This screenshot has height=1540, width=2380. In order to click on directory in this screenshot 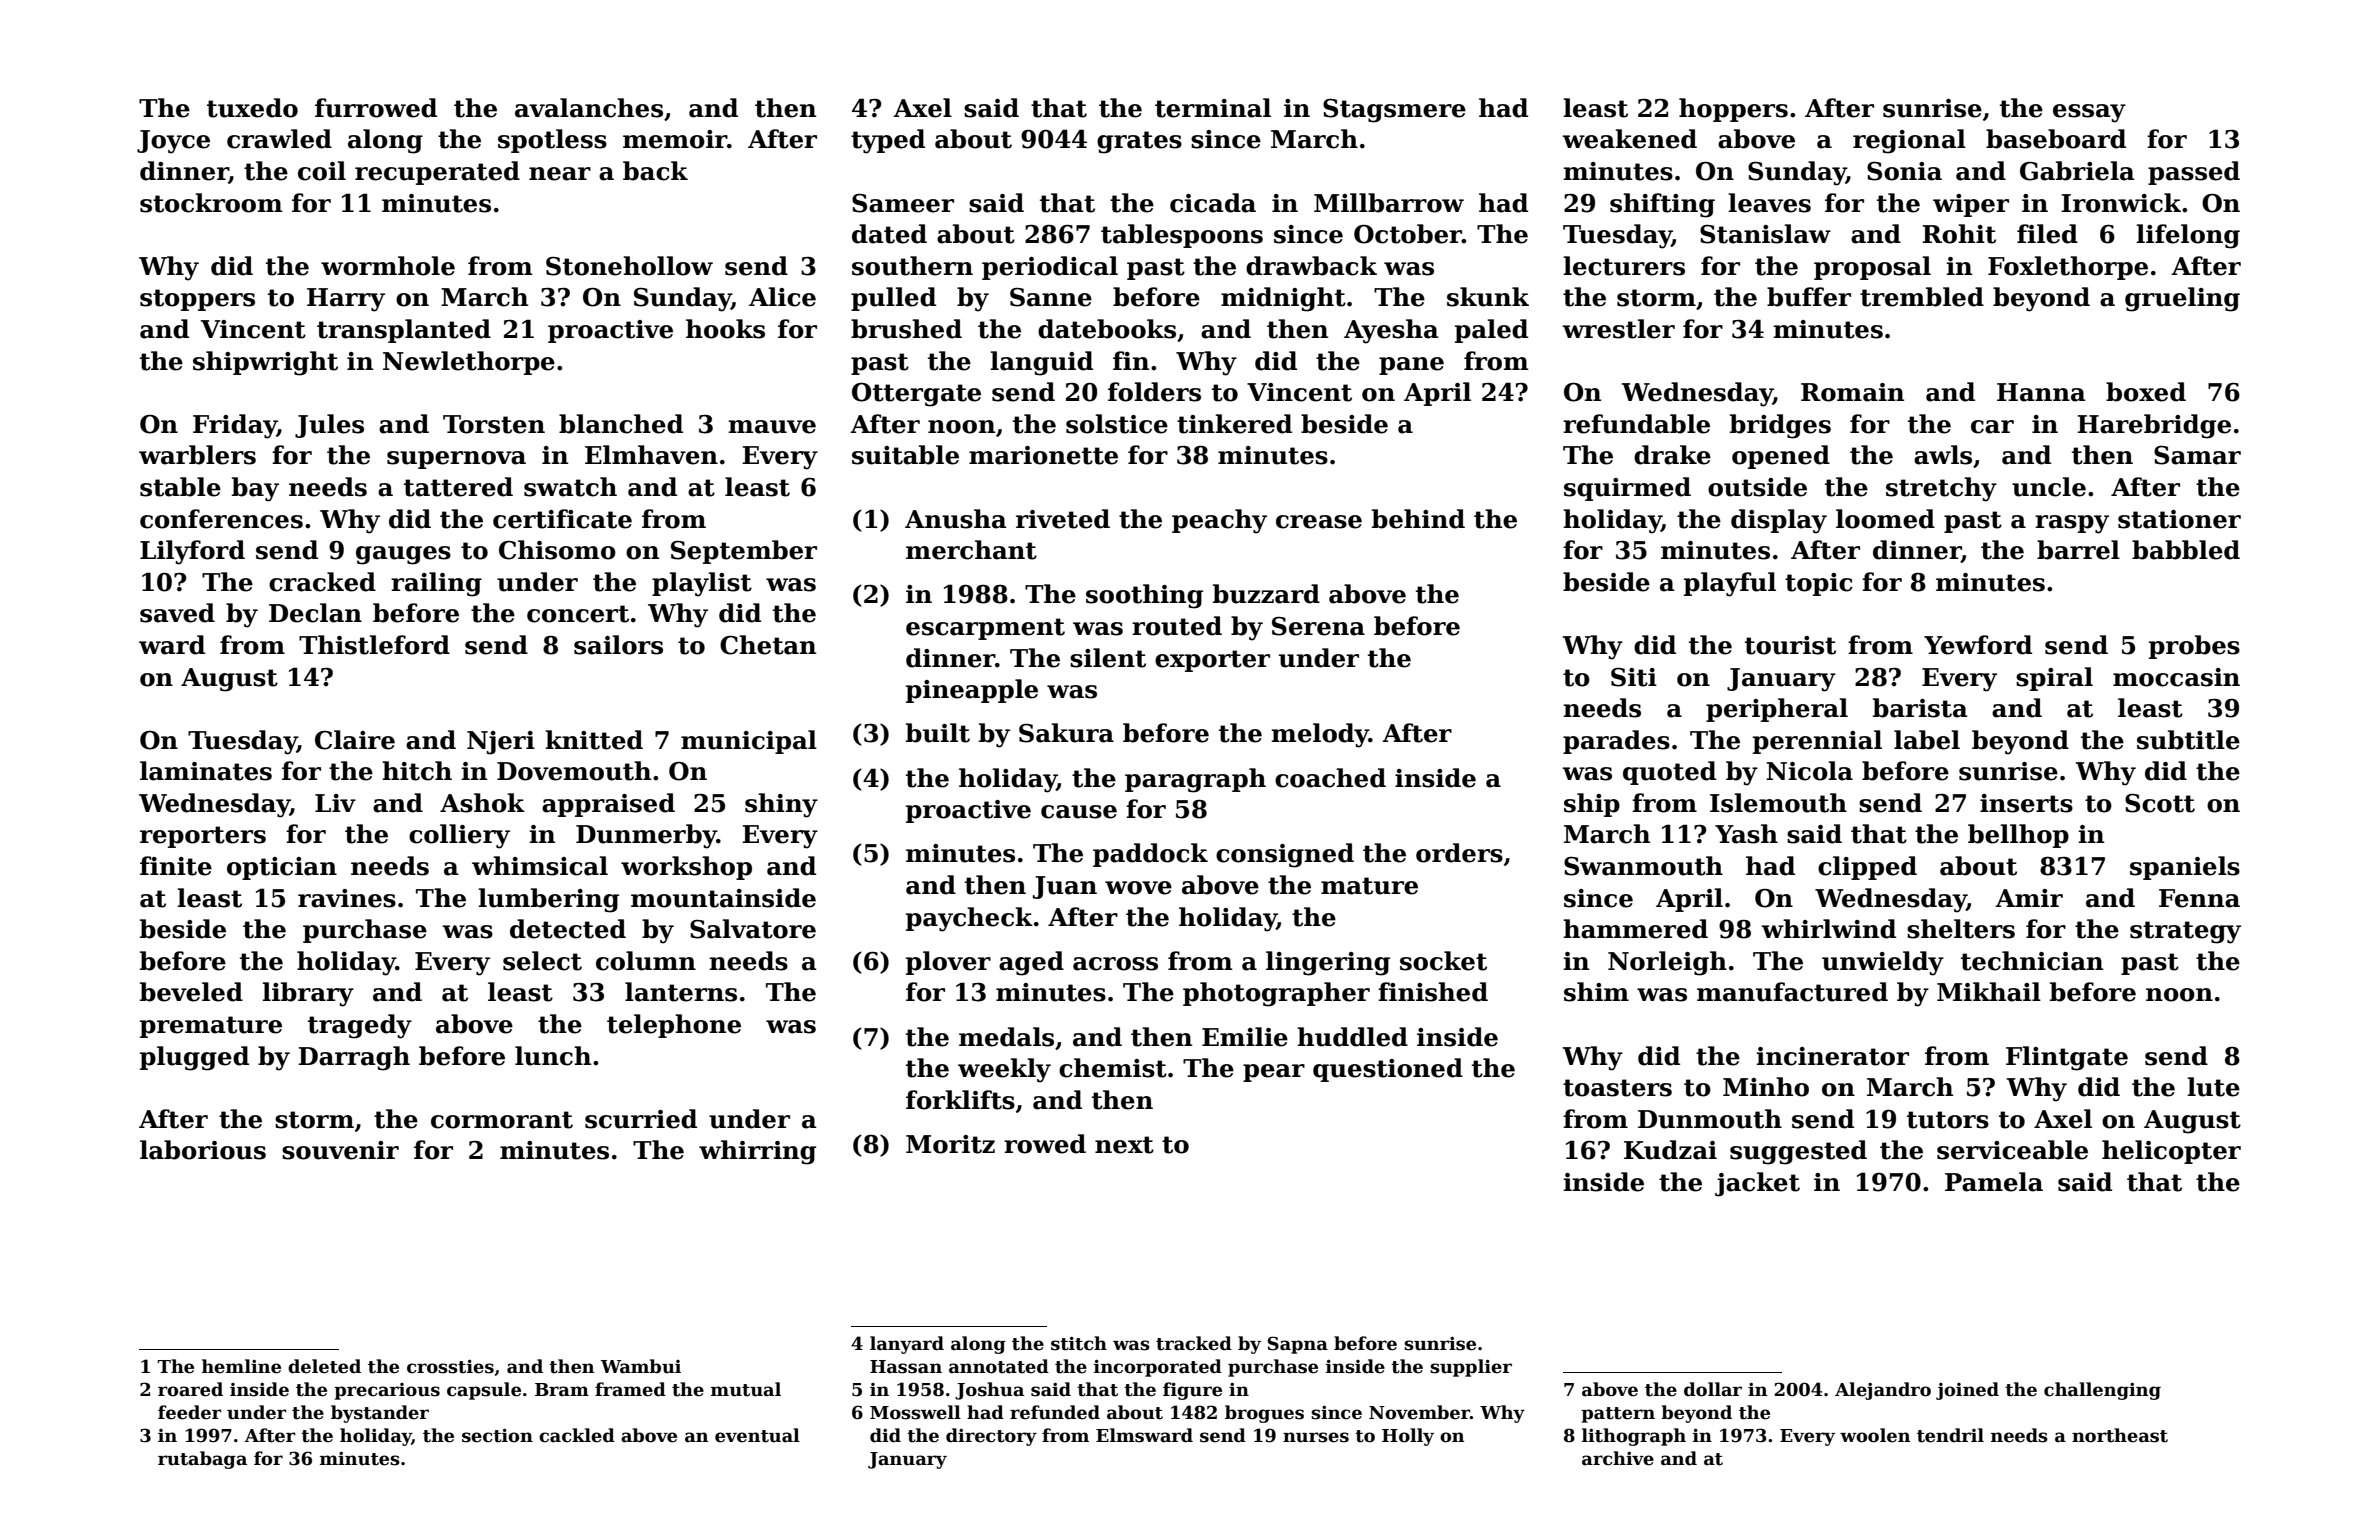, I will do `click(991, 1437)`.
